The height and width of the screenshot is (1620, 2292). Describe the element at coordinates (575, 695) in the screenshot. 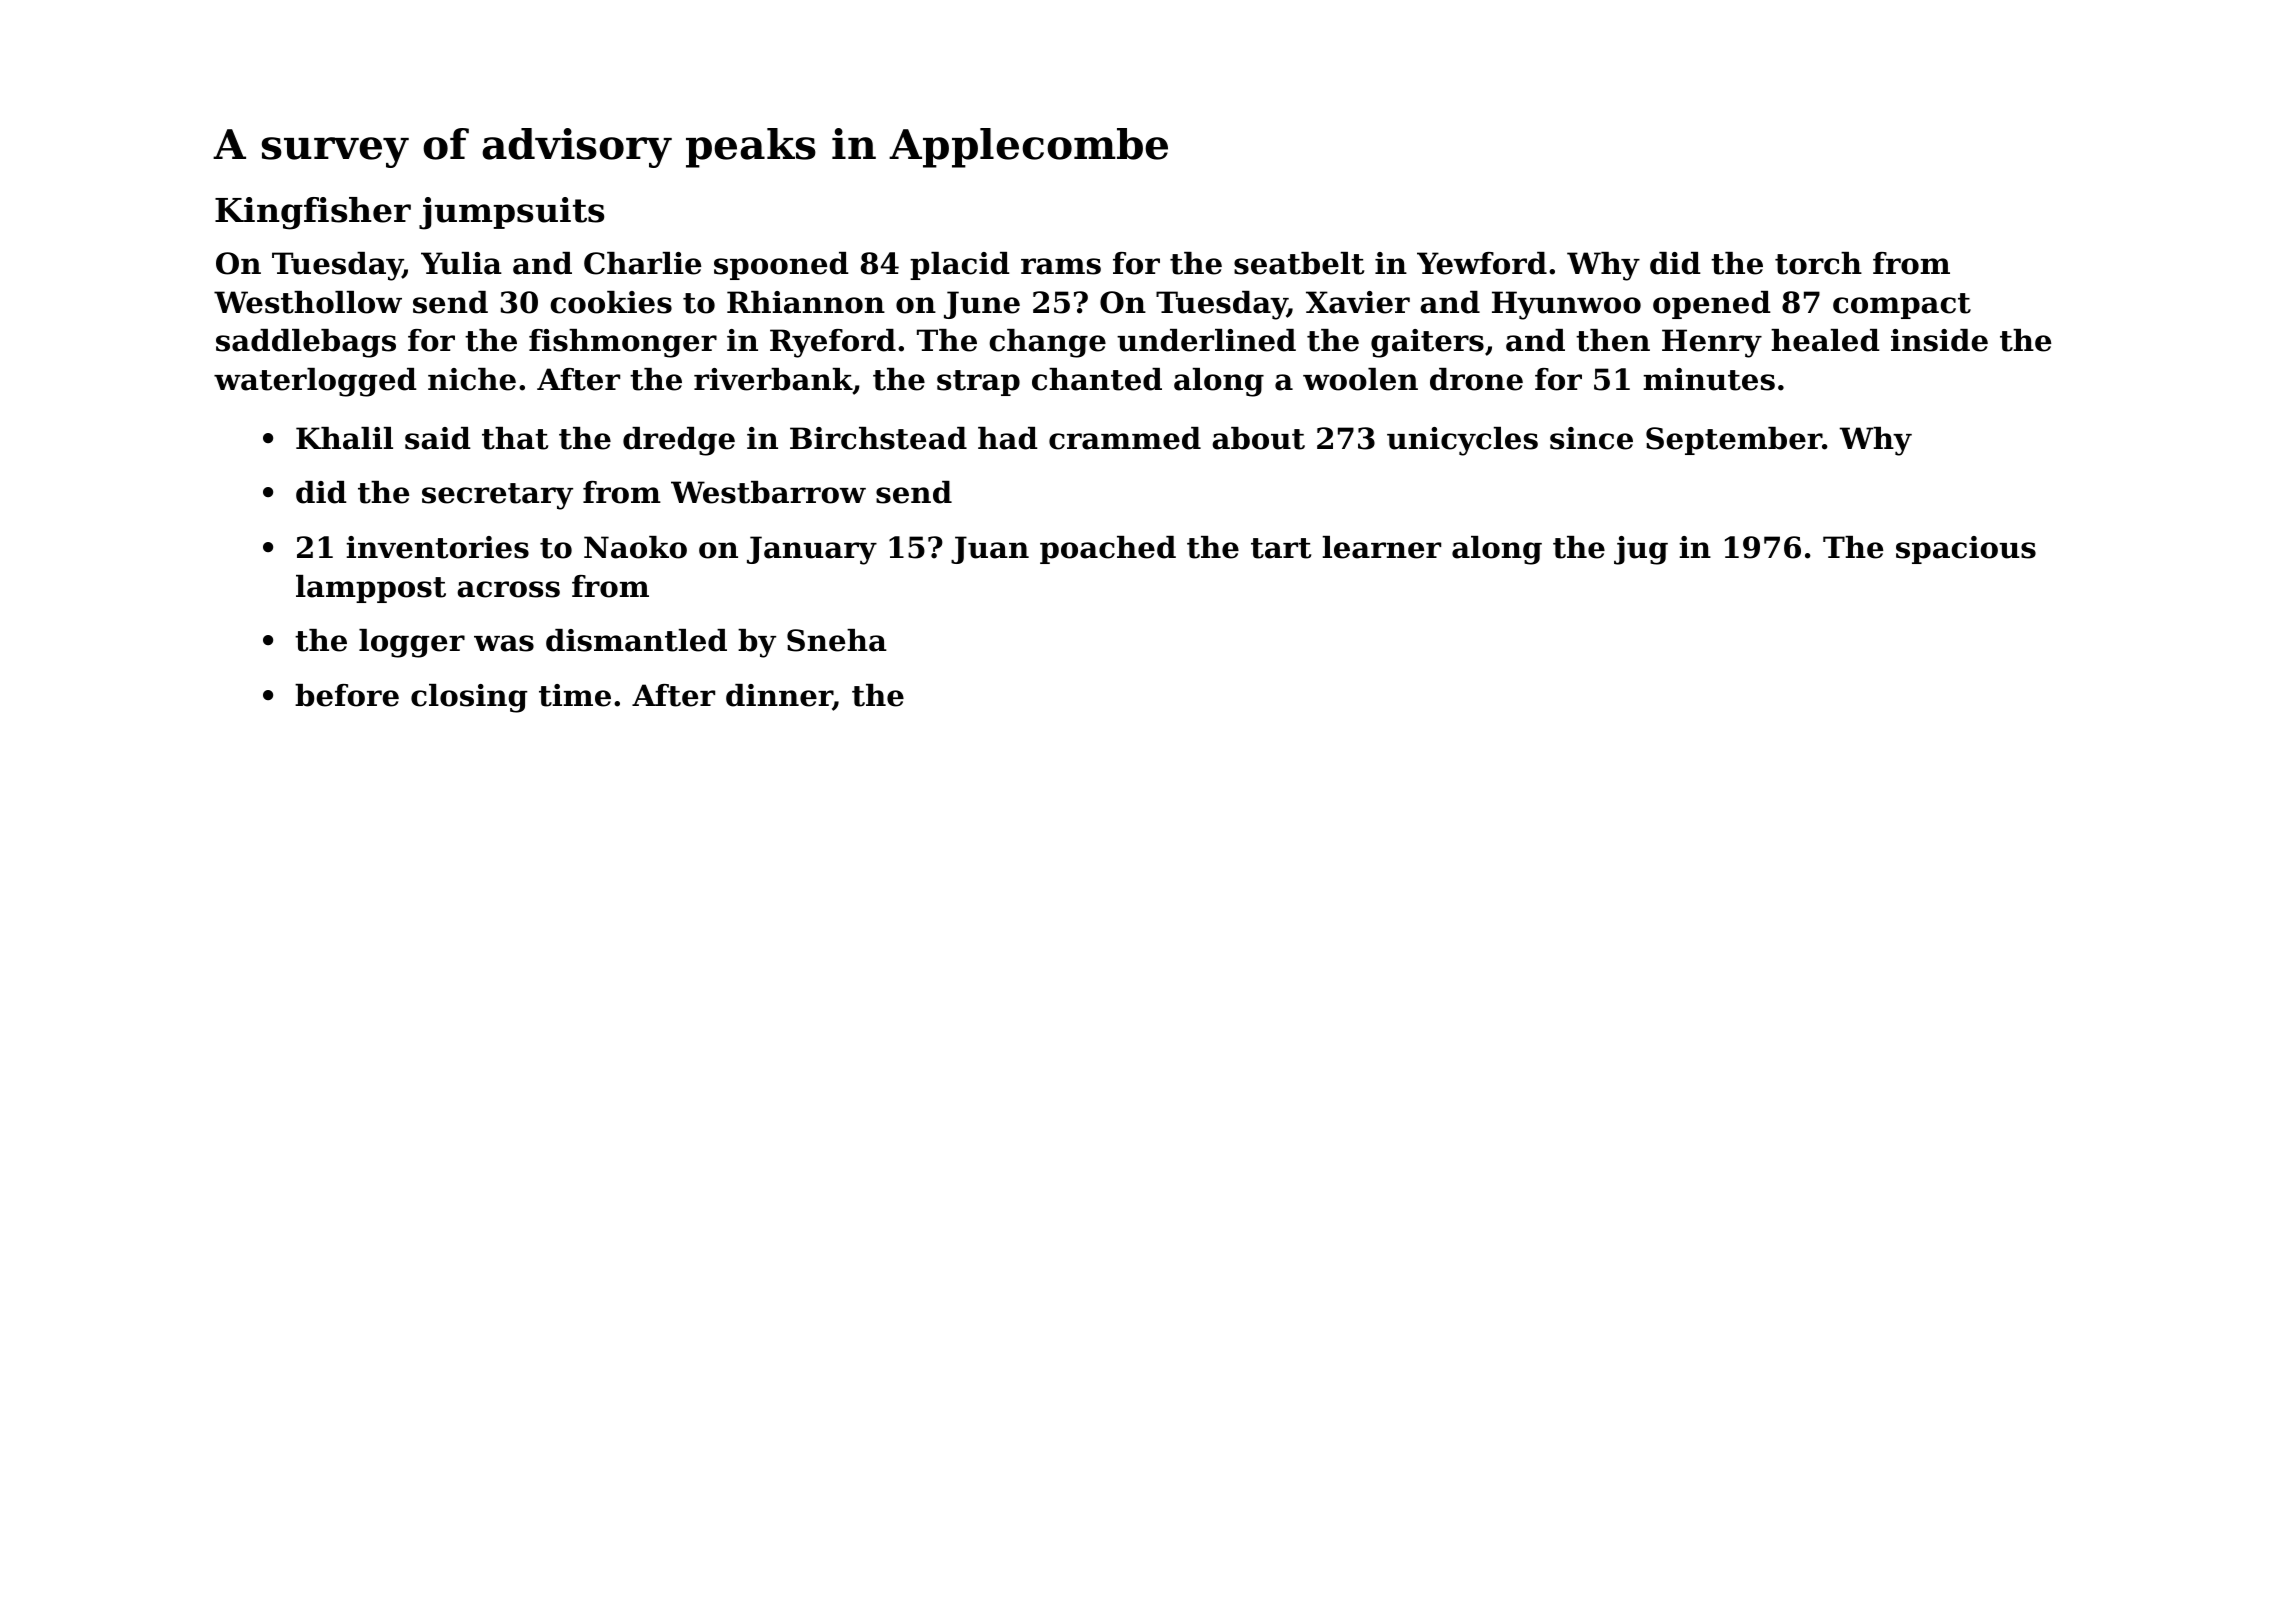

I see `time` at that location.
